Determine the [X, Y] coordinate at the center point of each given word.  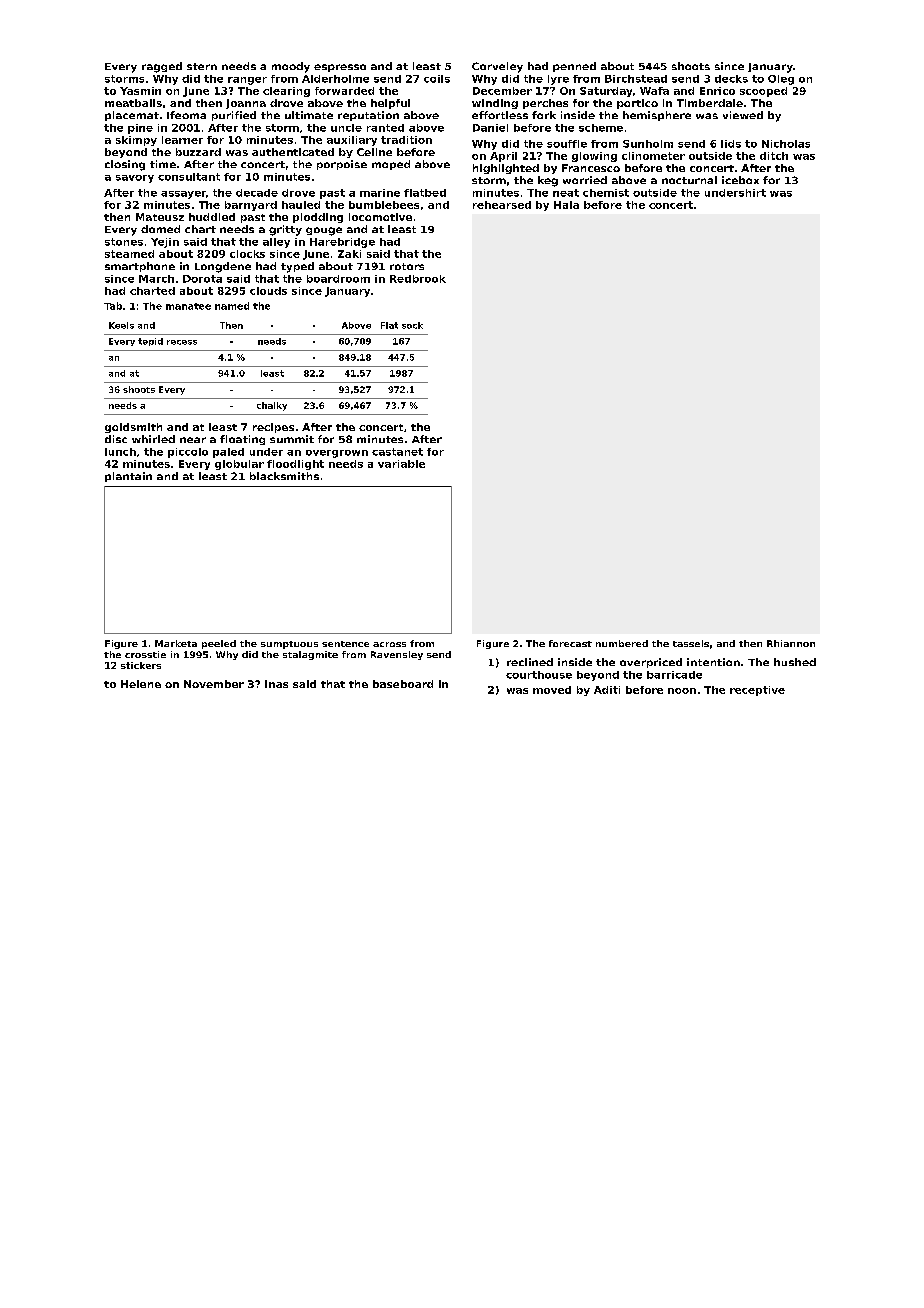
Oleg [781, 80]
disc [116, 439]
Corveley [497, 67]
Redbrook [418, 279]
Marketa [176, 643]
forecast [570, 643]
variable [401, 464]
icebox [740, 180]
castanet [397, 452]
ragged [162, 67]
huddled [212, 217]
